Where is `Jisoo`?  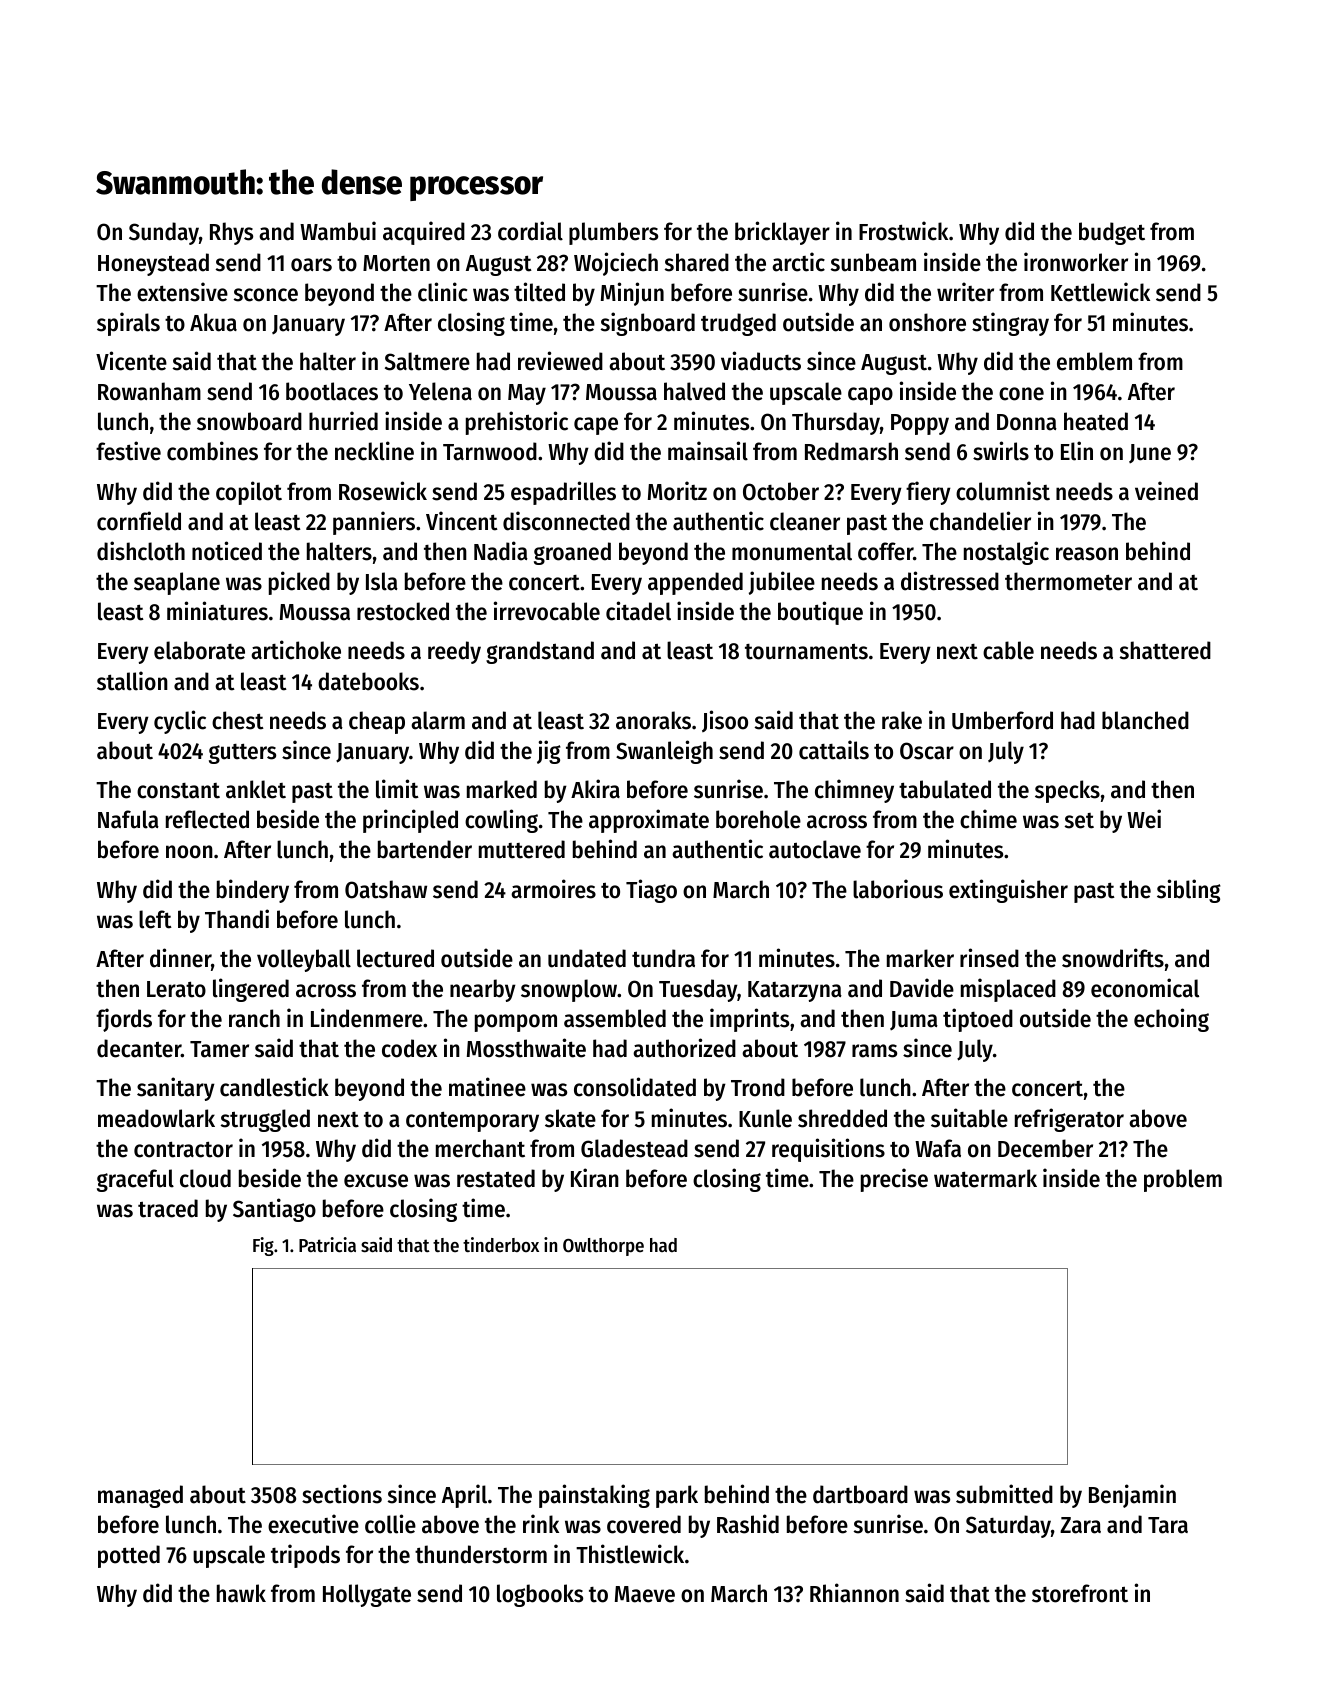 Jisoo is located at coordinates (725, 721).
